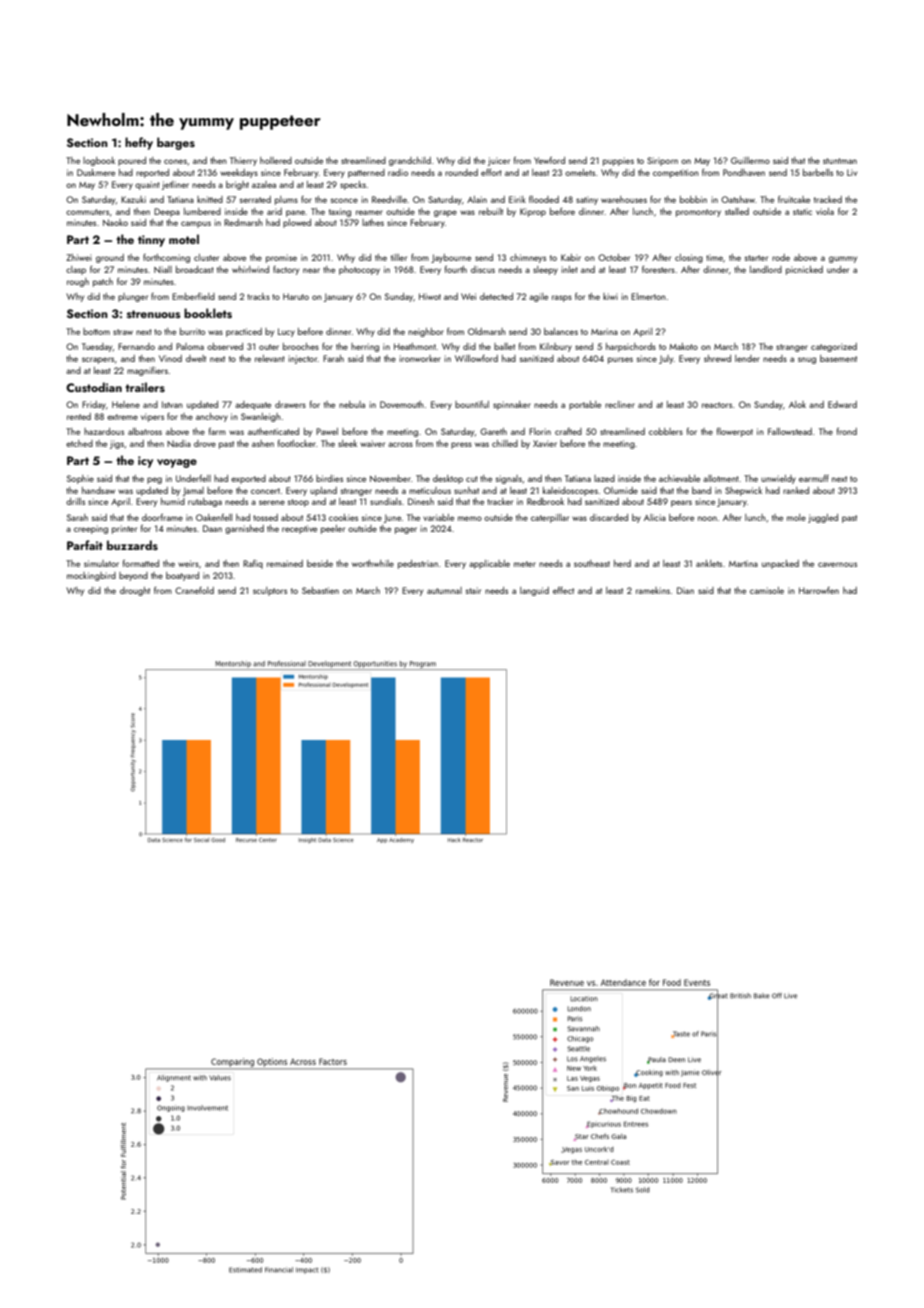 The image size is (924, 1308). What do you see at coordinates (840, 161) in the document?
I see `stuntman` at bounding box center [840, 161].
